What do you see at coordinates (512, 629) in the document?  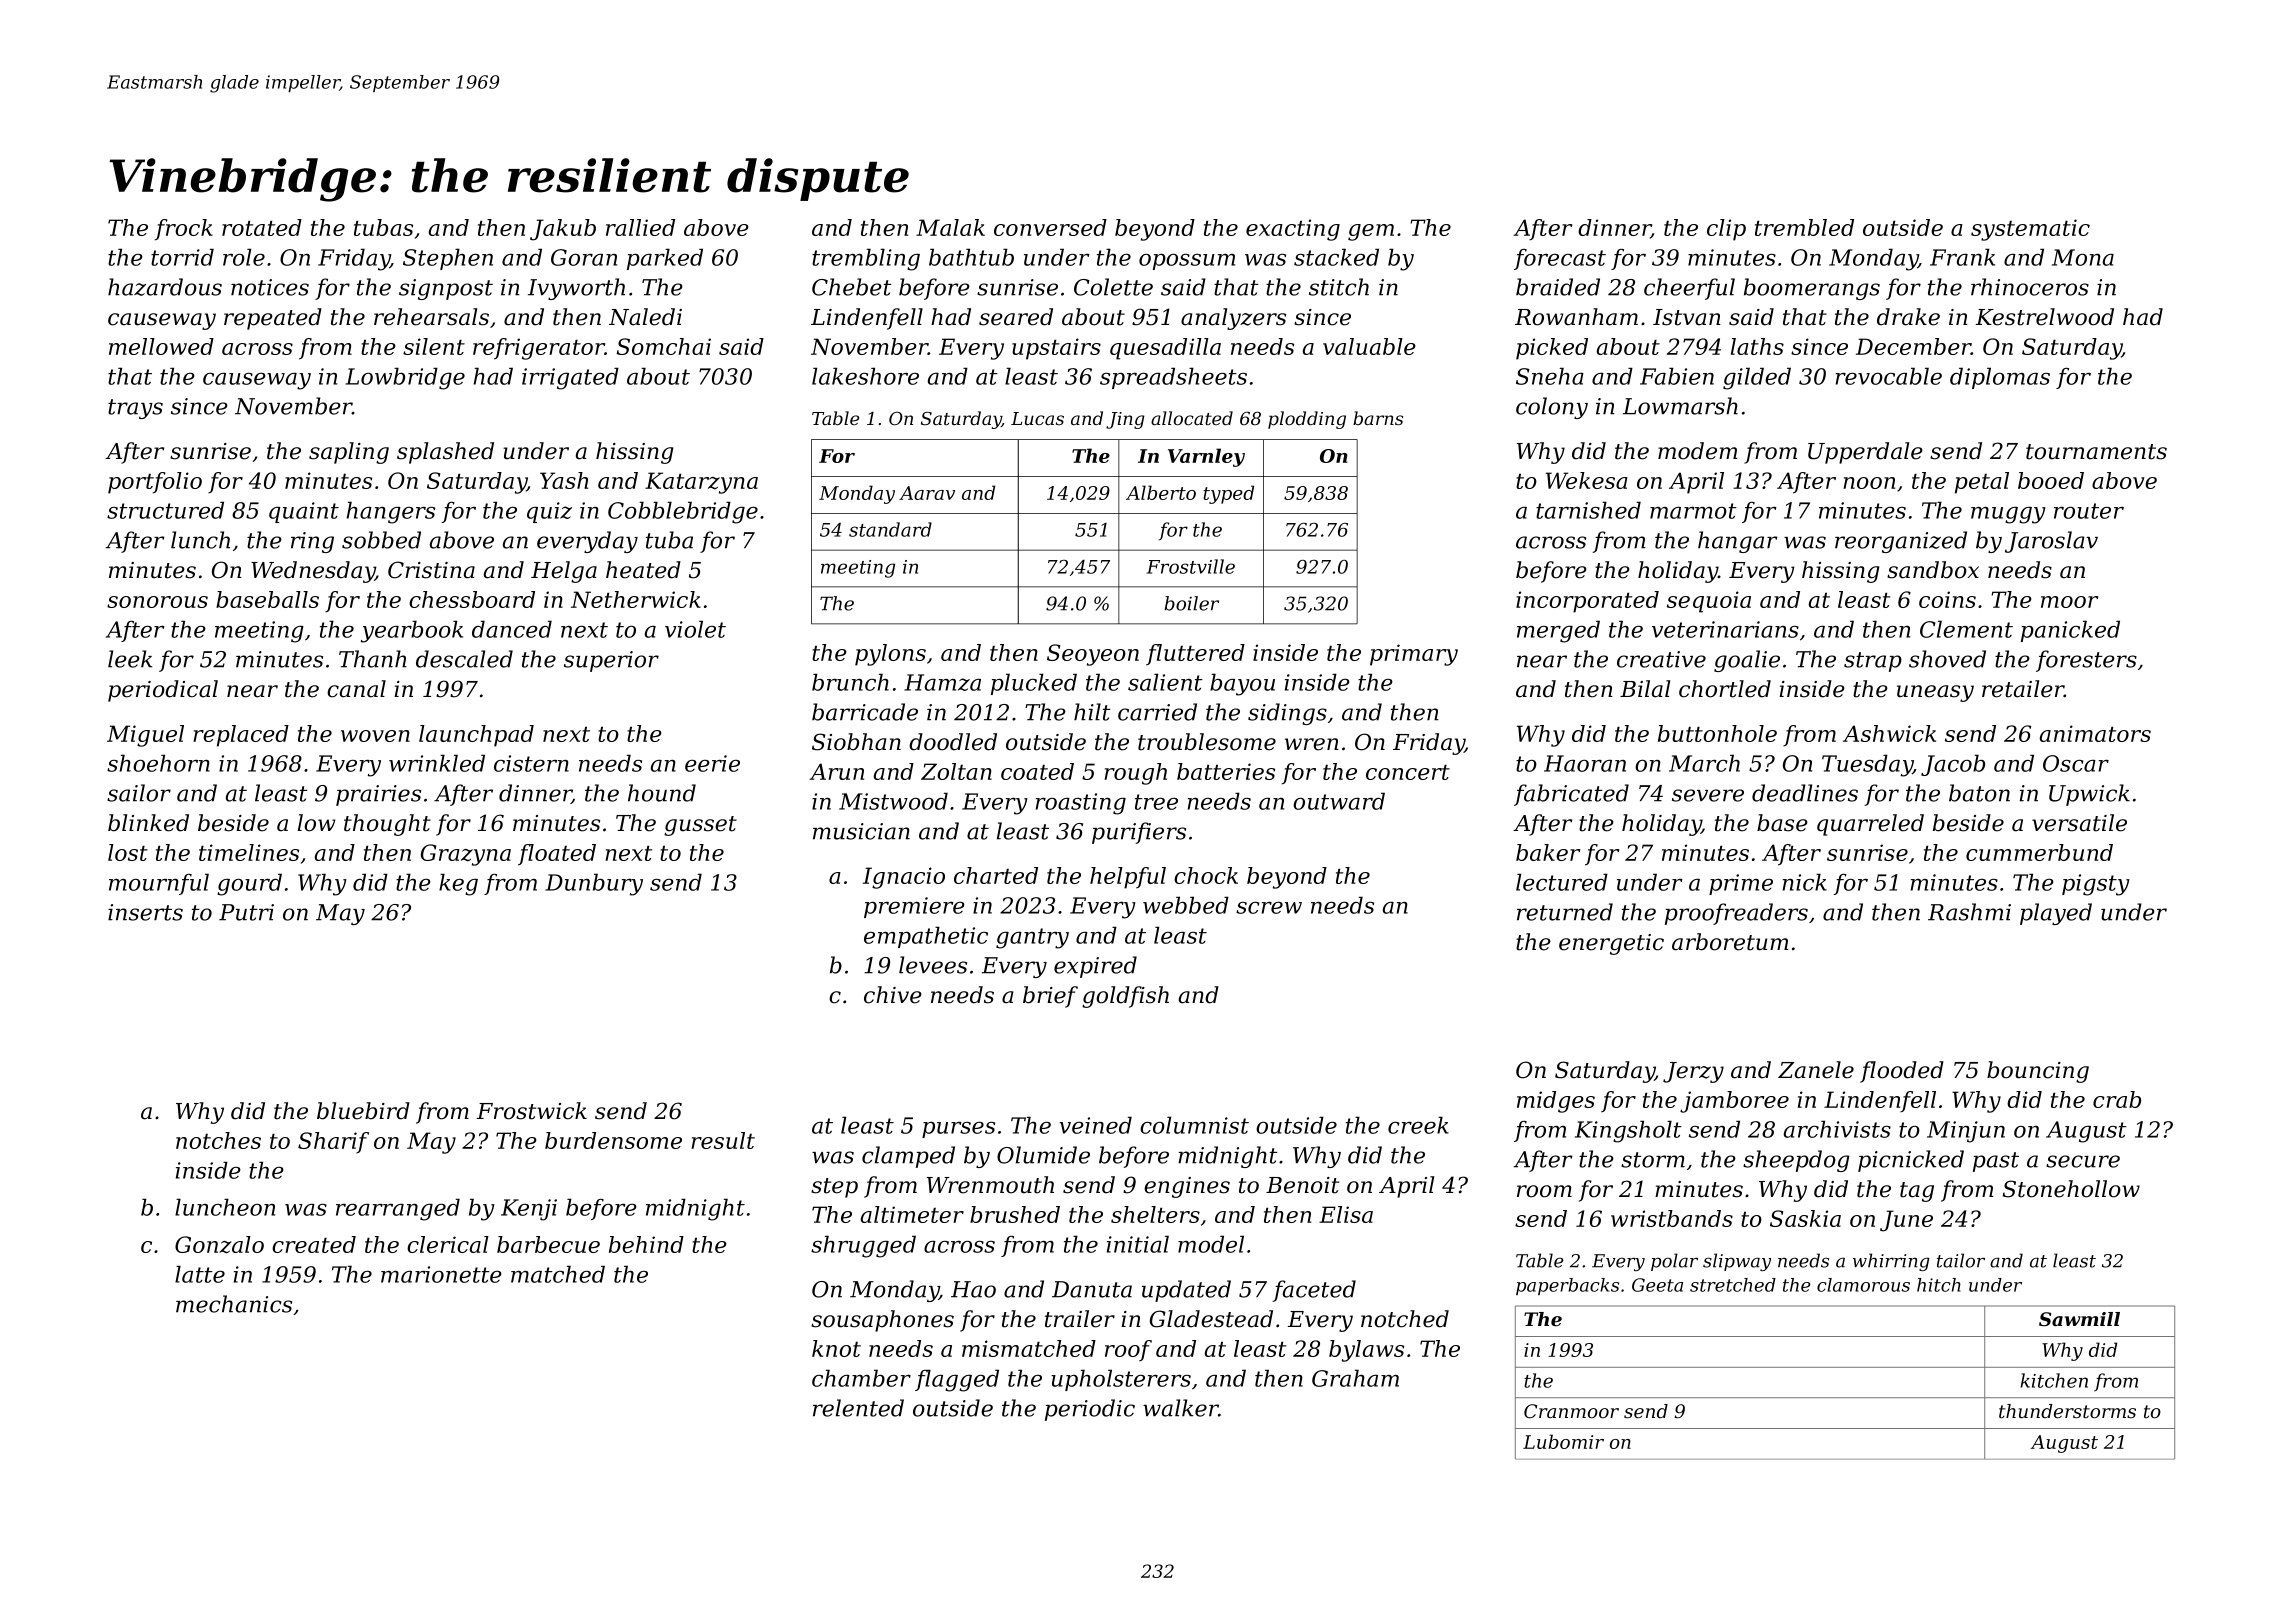 I see `danced` at bounding box center [512, 629].
